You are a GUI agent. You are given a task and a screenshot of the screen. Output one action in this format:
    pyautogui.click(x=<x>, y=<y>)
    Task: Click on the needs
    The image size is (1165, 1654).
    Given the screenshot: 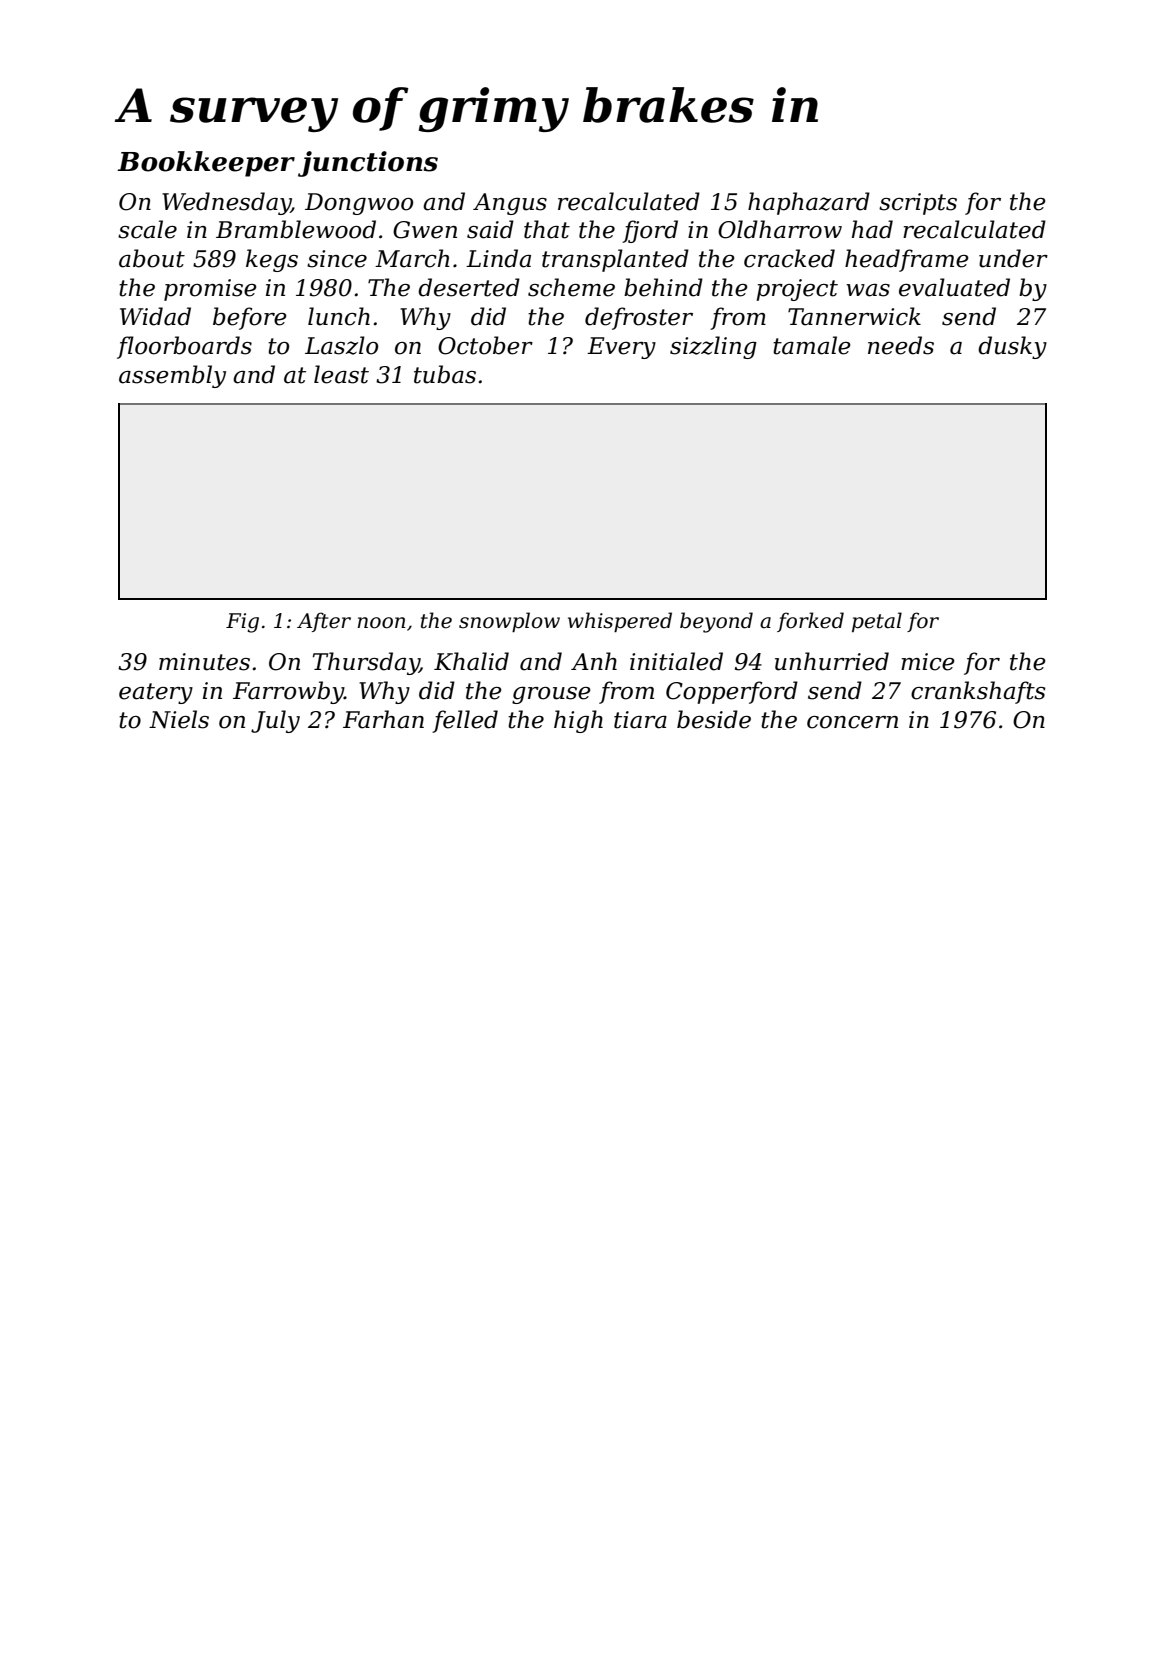 What is the action you would take?
    pyautogui.click(x=901, y=345)
